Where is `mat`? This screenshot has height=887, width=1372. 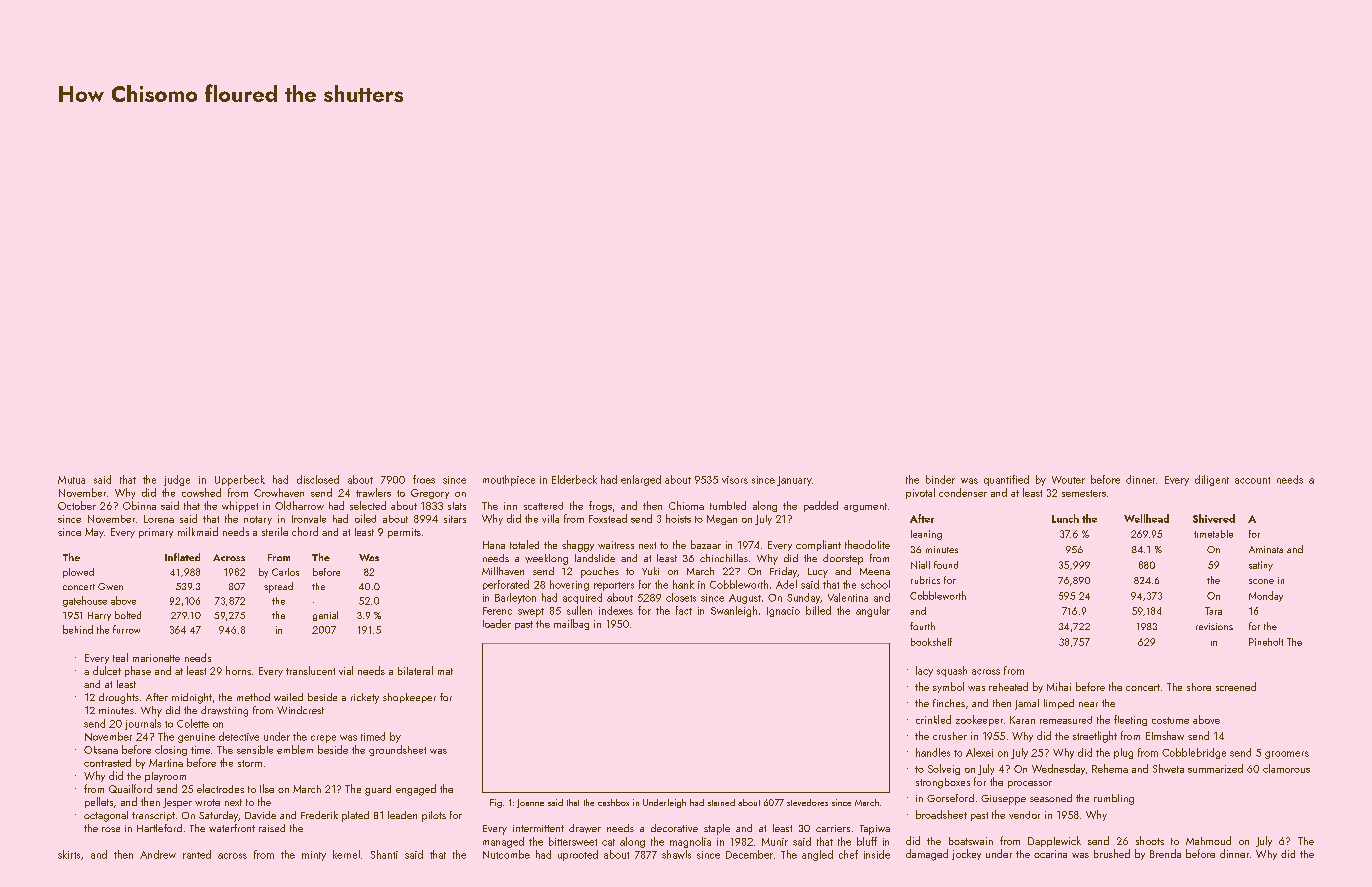 mat is located at coordinates (445, 671).
